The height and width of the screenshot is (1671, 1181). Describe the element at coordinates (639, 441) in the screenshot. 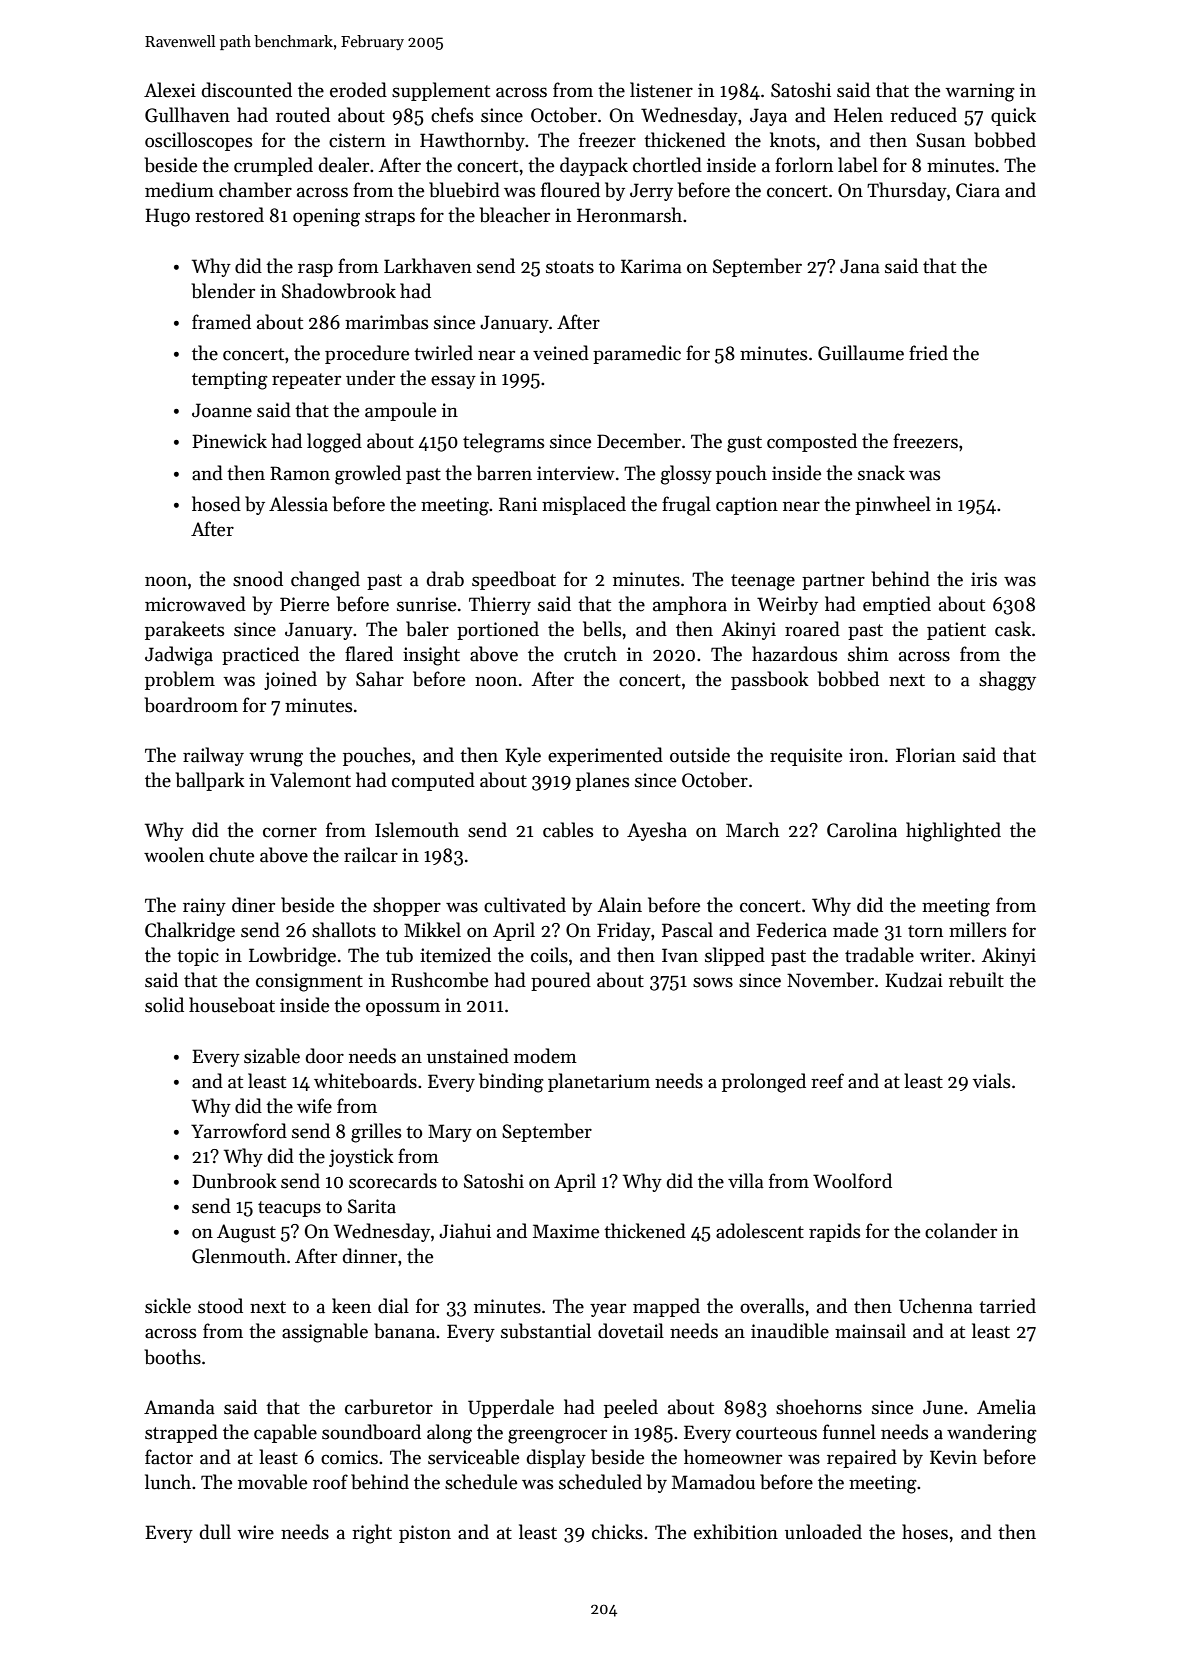

I see `December` at that location.
